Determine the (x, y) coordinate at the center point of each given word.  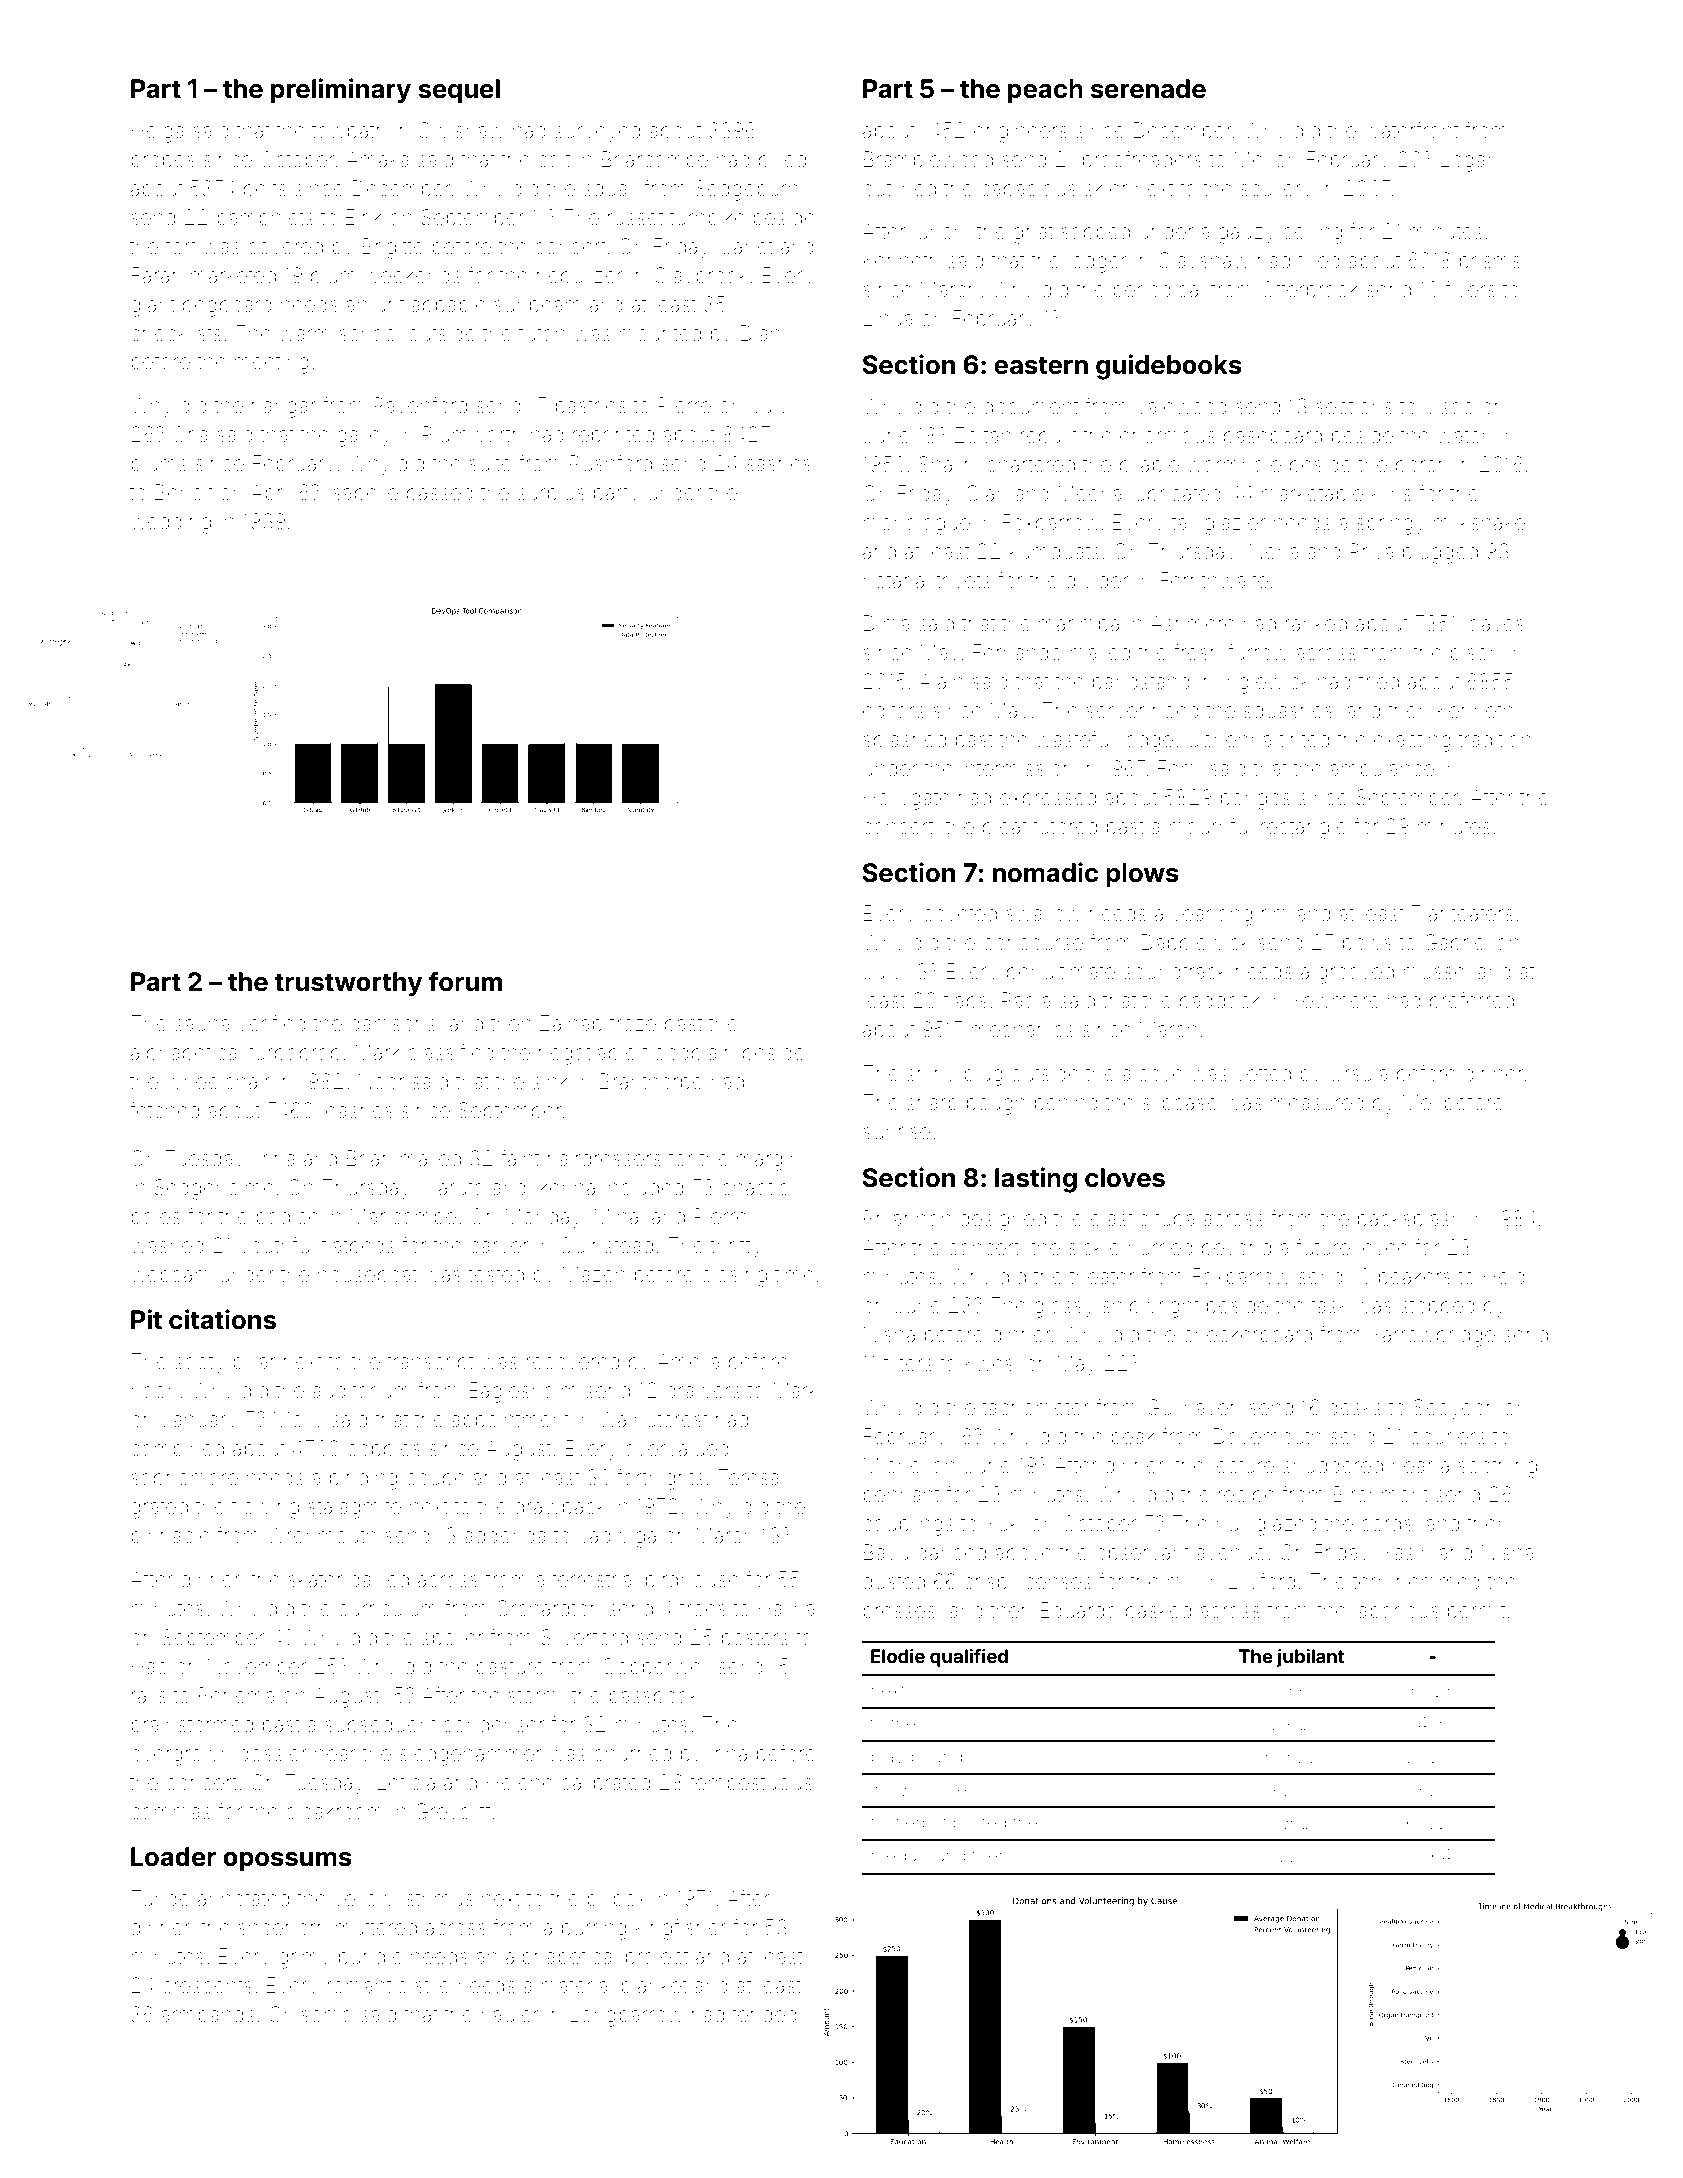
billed (782, 160)
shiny (931, 1076)
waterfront (1411, 130)
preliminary (341, 91)
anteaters (1471, 914)
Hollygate (907, 800)
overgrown (180, 1757)
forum (465, 981)
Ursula (1358, 1073)
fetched (164, 1110)
